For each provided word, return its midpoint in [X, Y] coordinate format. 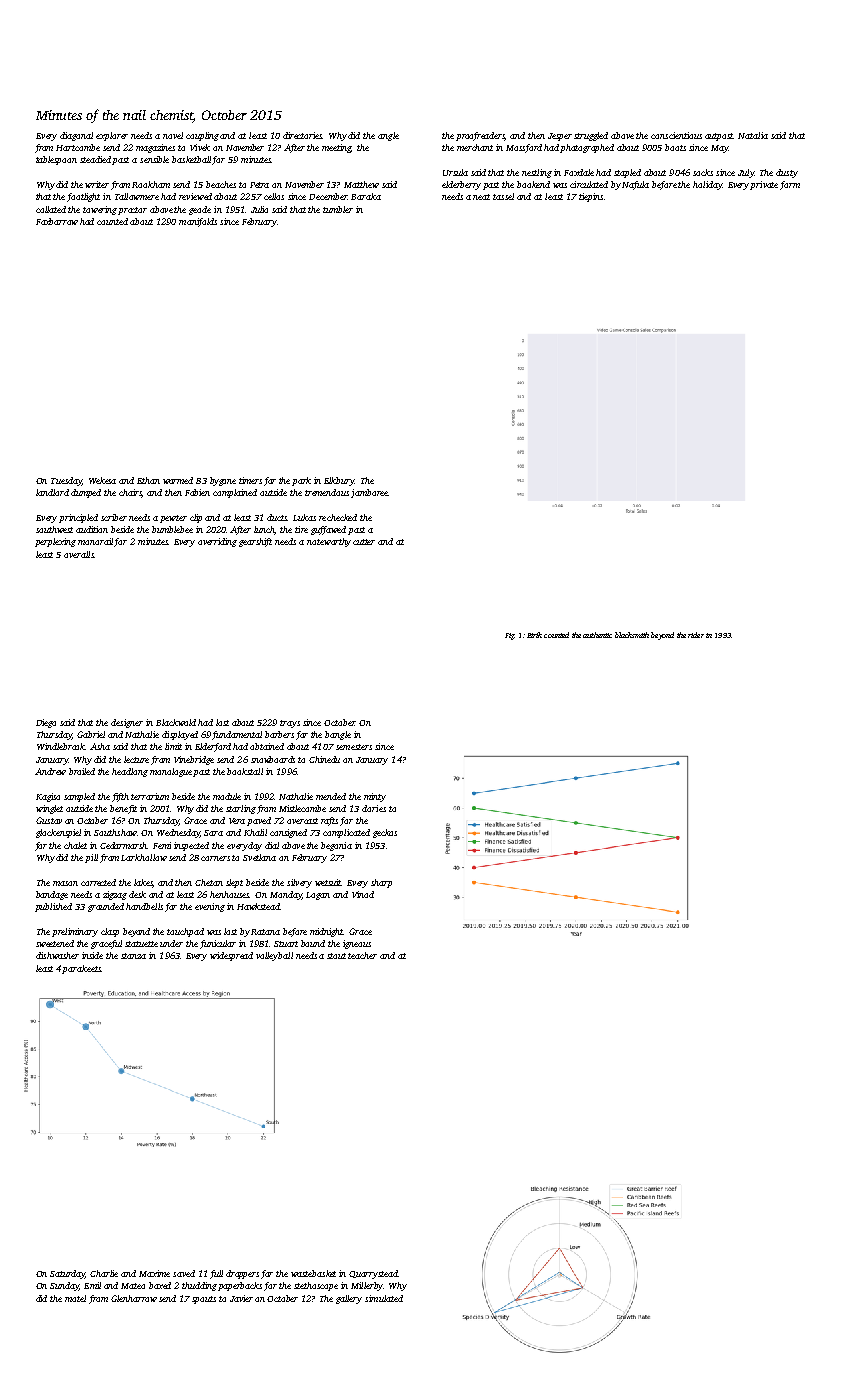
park [301, 481]
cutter [364, 542]
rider [696, 635]
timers [250, 480]
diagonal [76, 136]
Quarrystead [373, 1274]
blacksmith [632, 635]
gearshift [255, 542]
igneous [357, 944]
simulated [384, 1298]
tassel [503, 196]
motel [75, 1298]
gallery [349, 1299]
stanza [133, 956]
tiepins [591, 197]
